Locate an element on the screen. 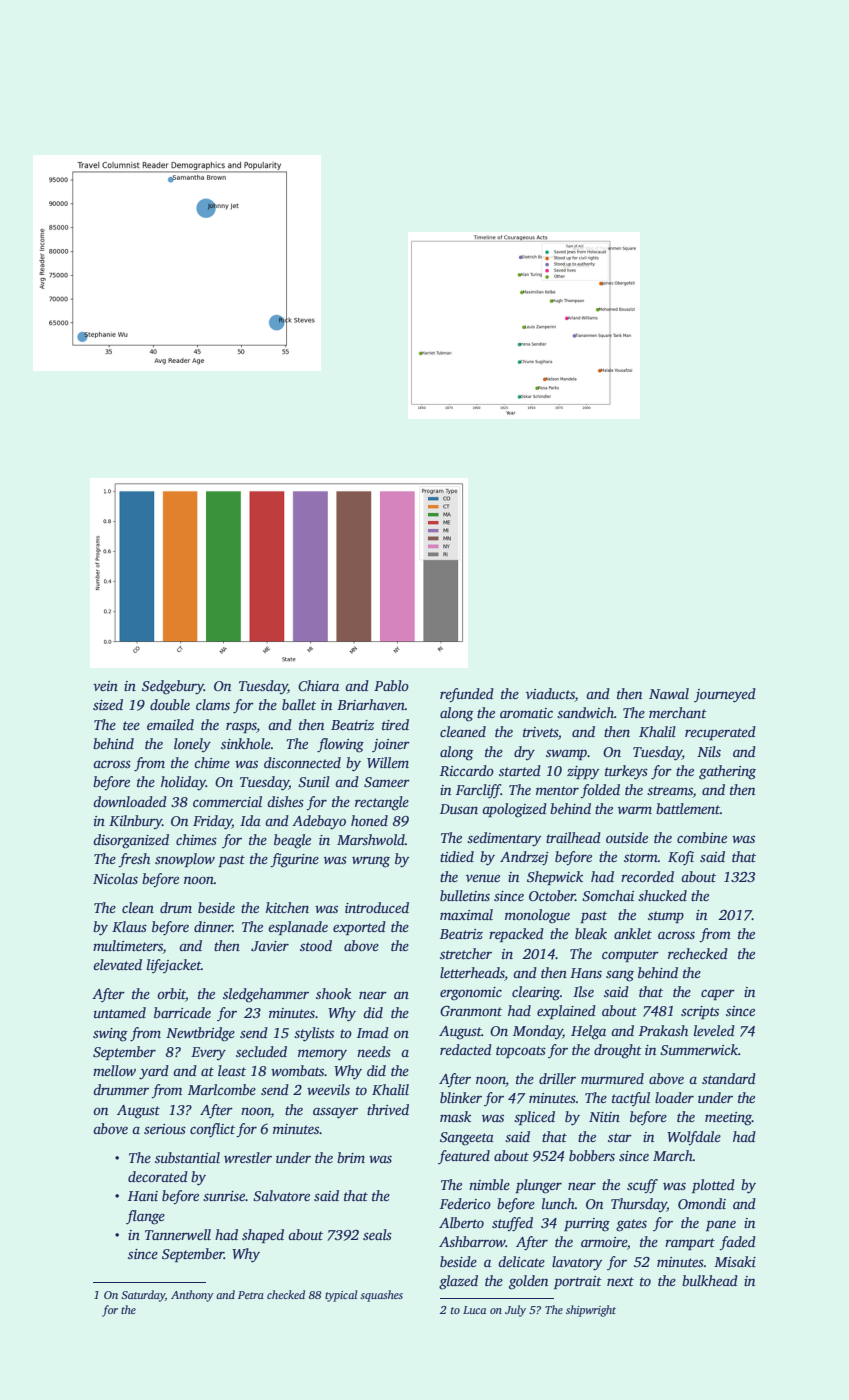  Granmont is located at coordinates (471, 1011).
